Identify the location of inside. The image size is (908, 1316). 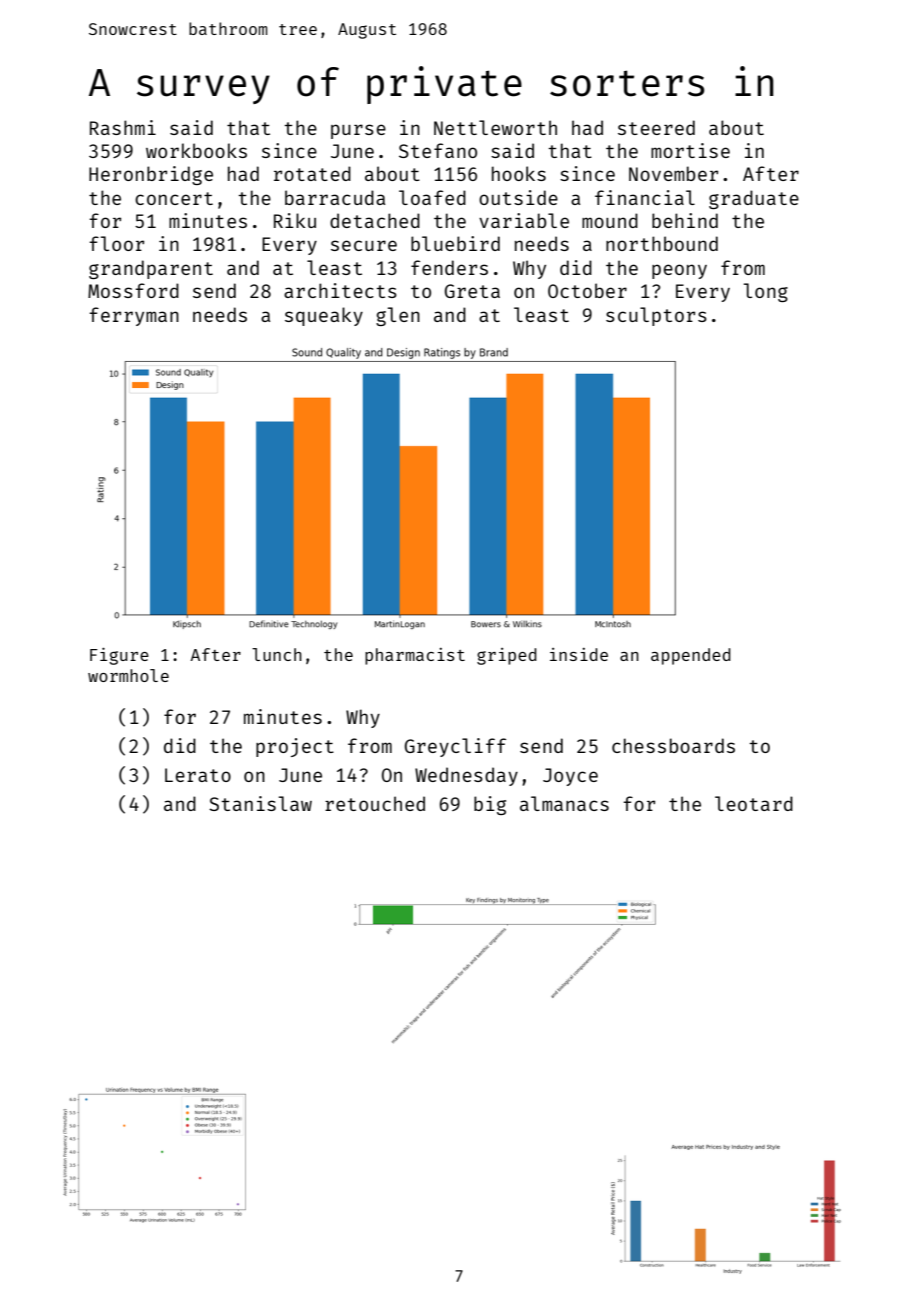
(579, 654).
